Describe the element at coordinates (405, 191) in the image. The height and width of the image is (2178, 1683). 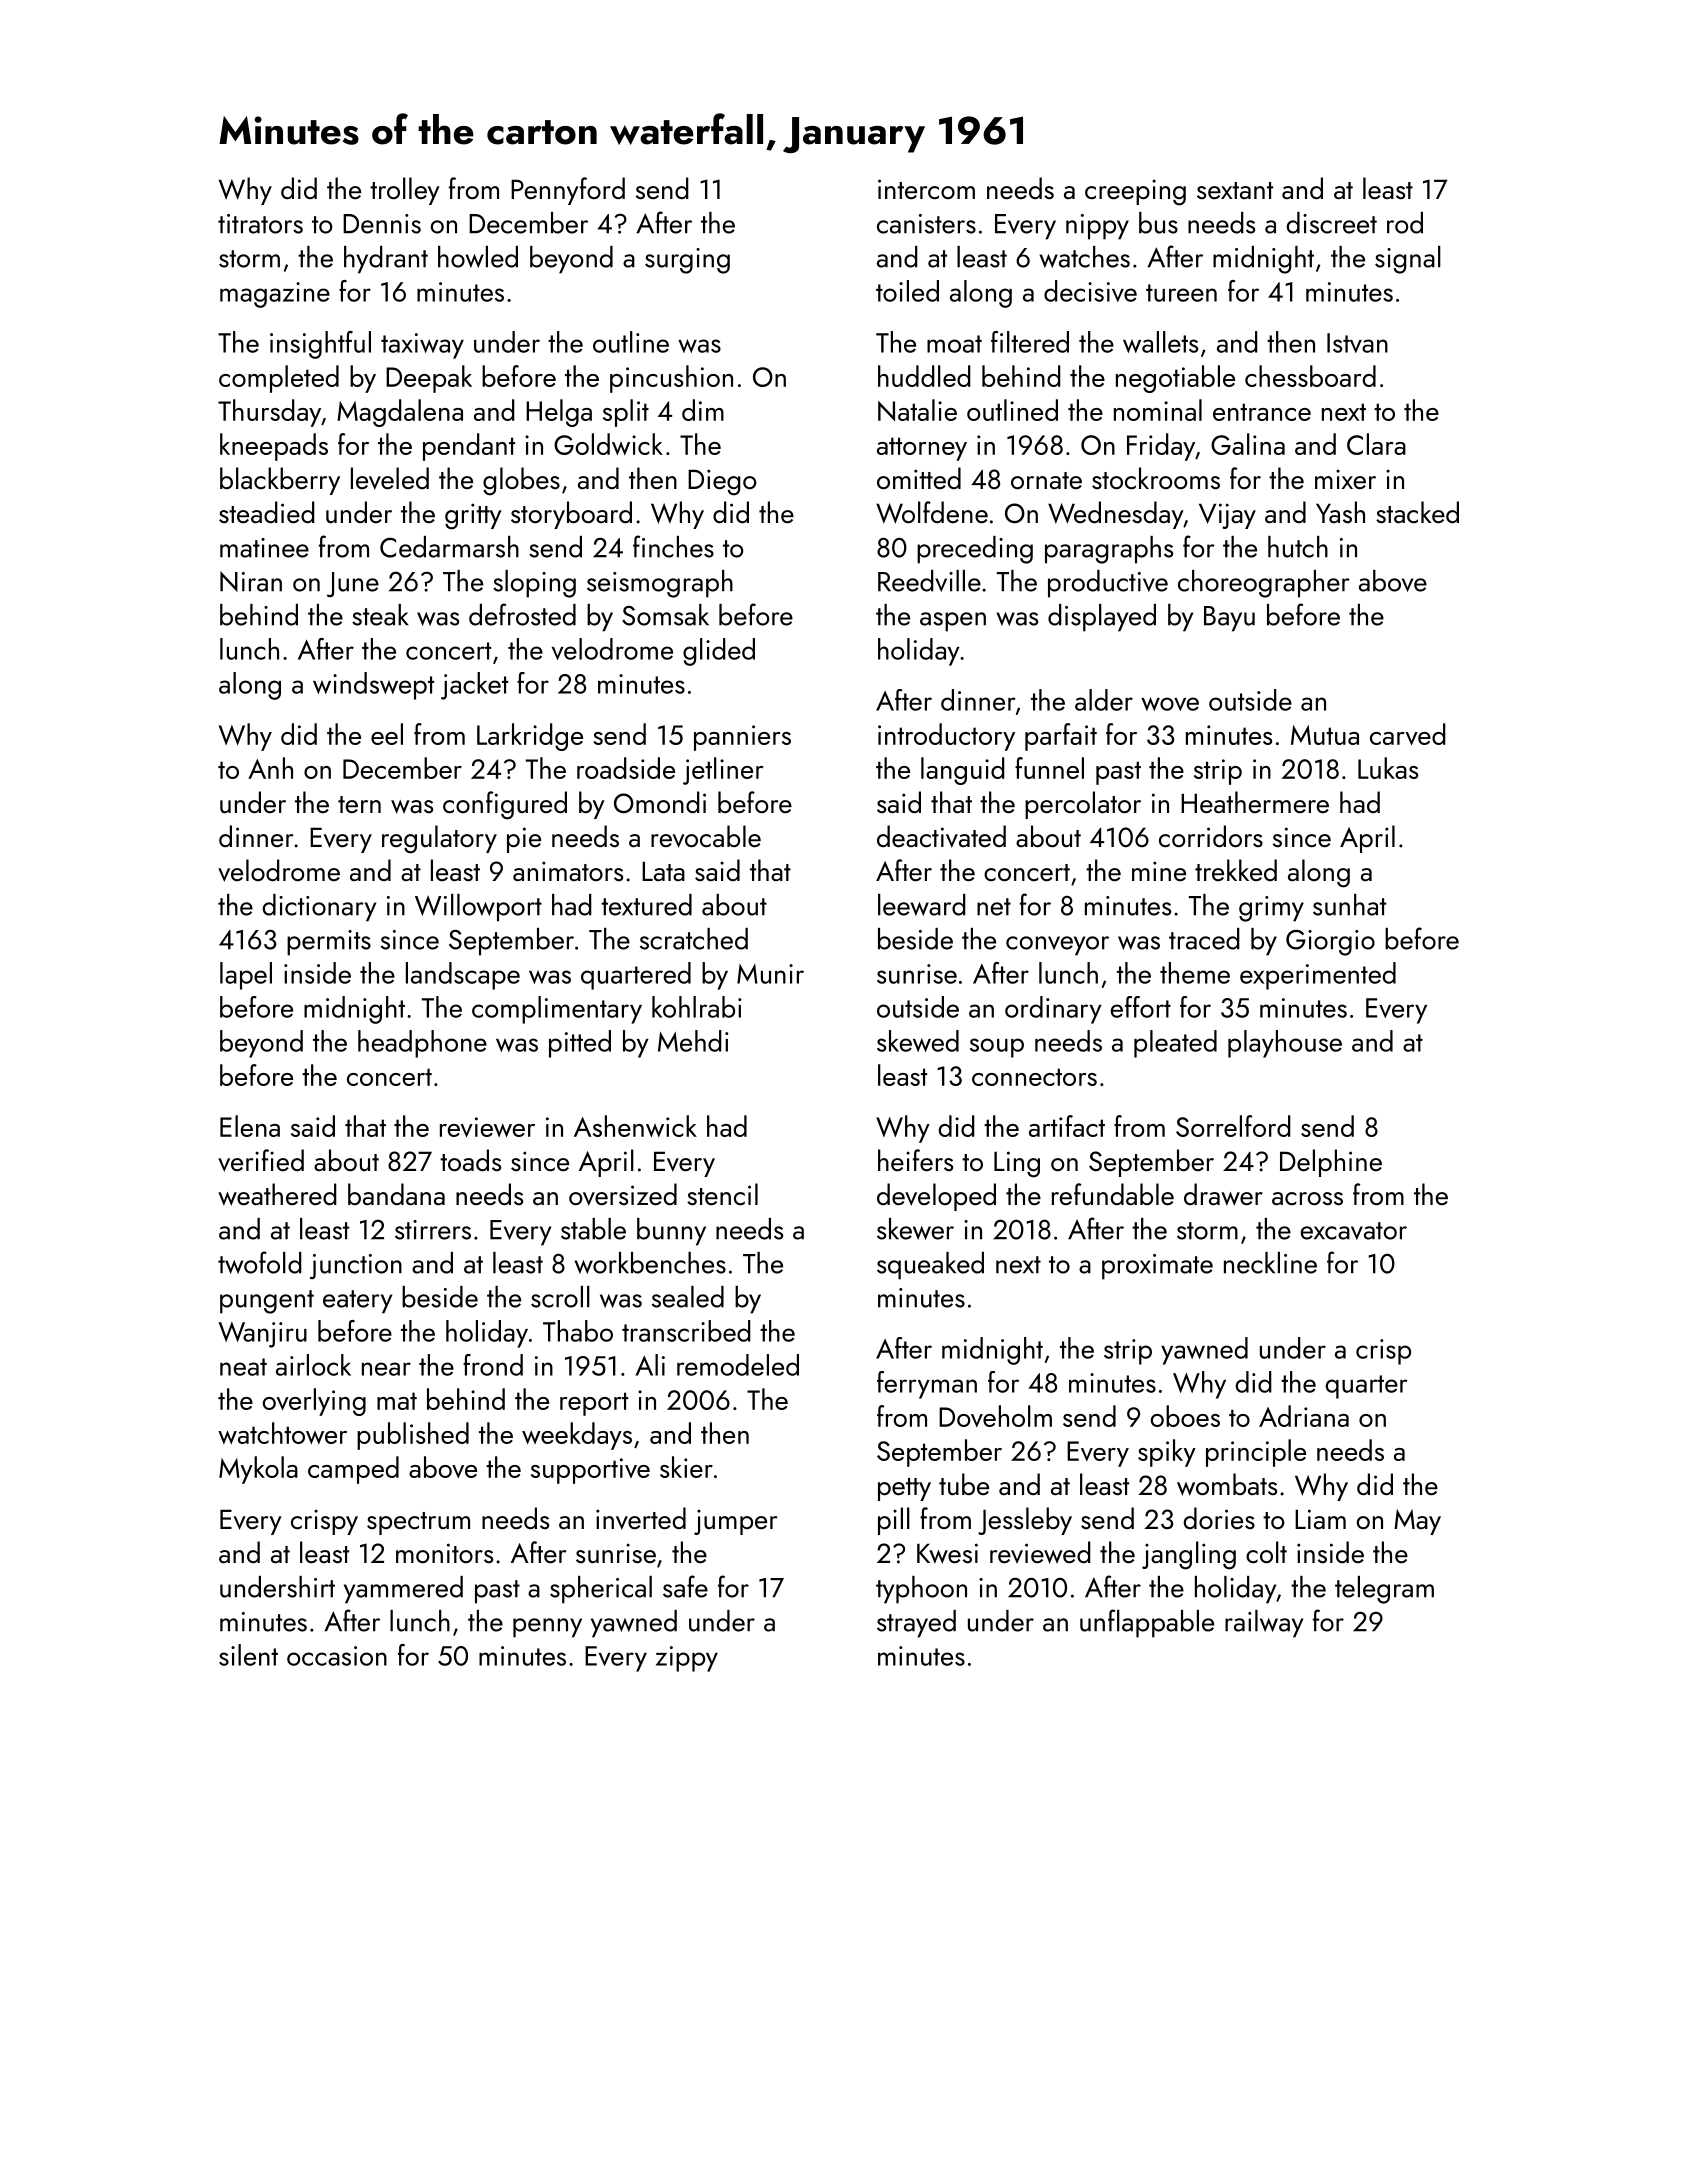
I see `trolley` at that location.
